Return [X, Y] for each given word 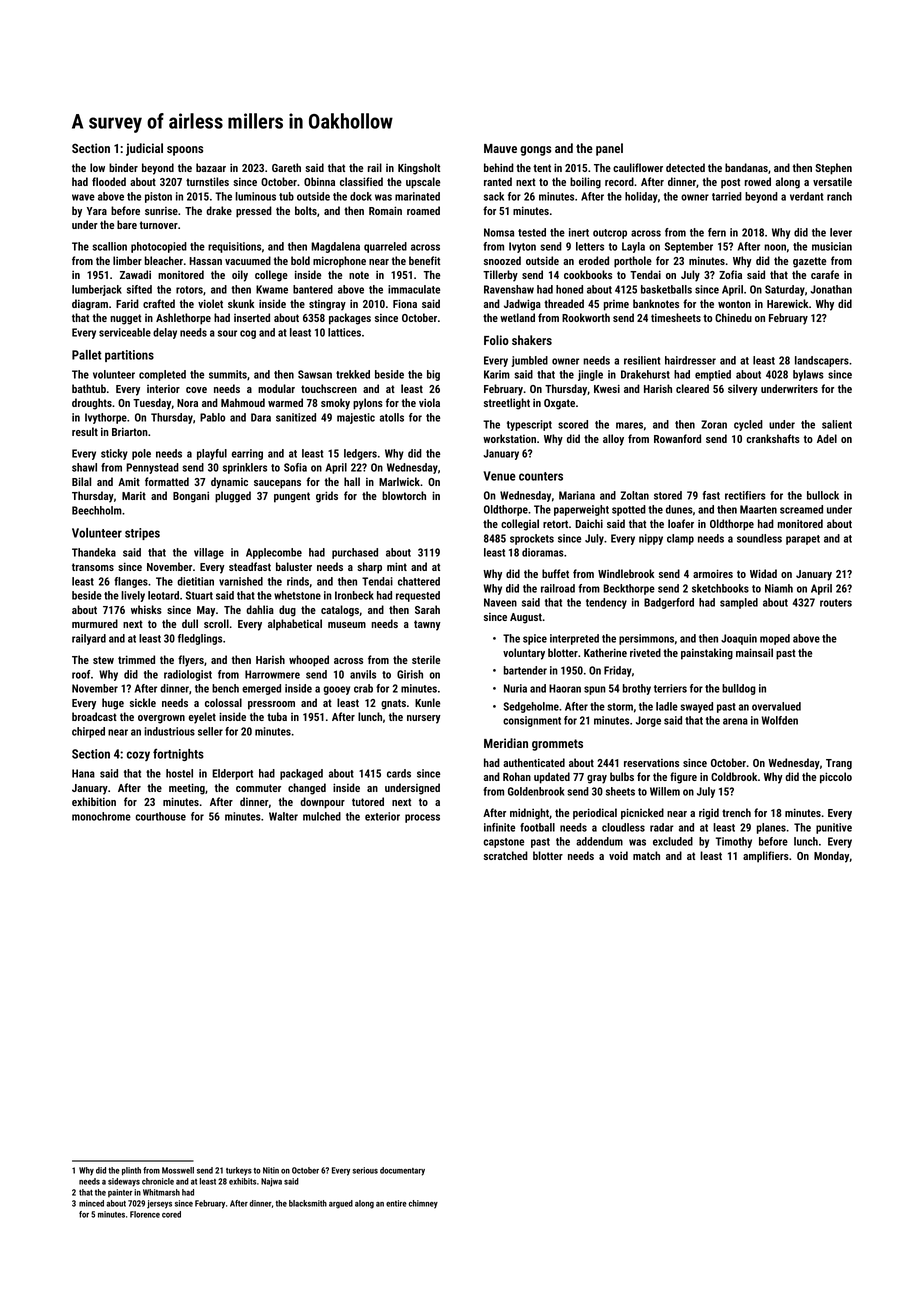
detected [685, 167]
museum [347, 625]
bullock [823, 495]
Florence [145, 1214]
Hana [83, 773]
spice [535, 639]
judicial [144, 149]
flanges [131, 582]
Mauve [500, 148]
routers [836, 603]
